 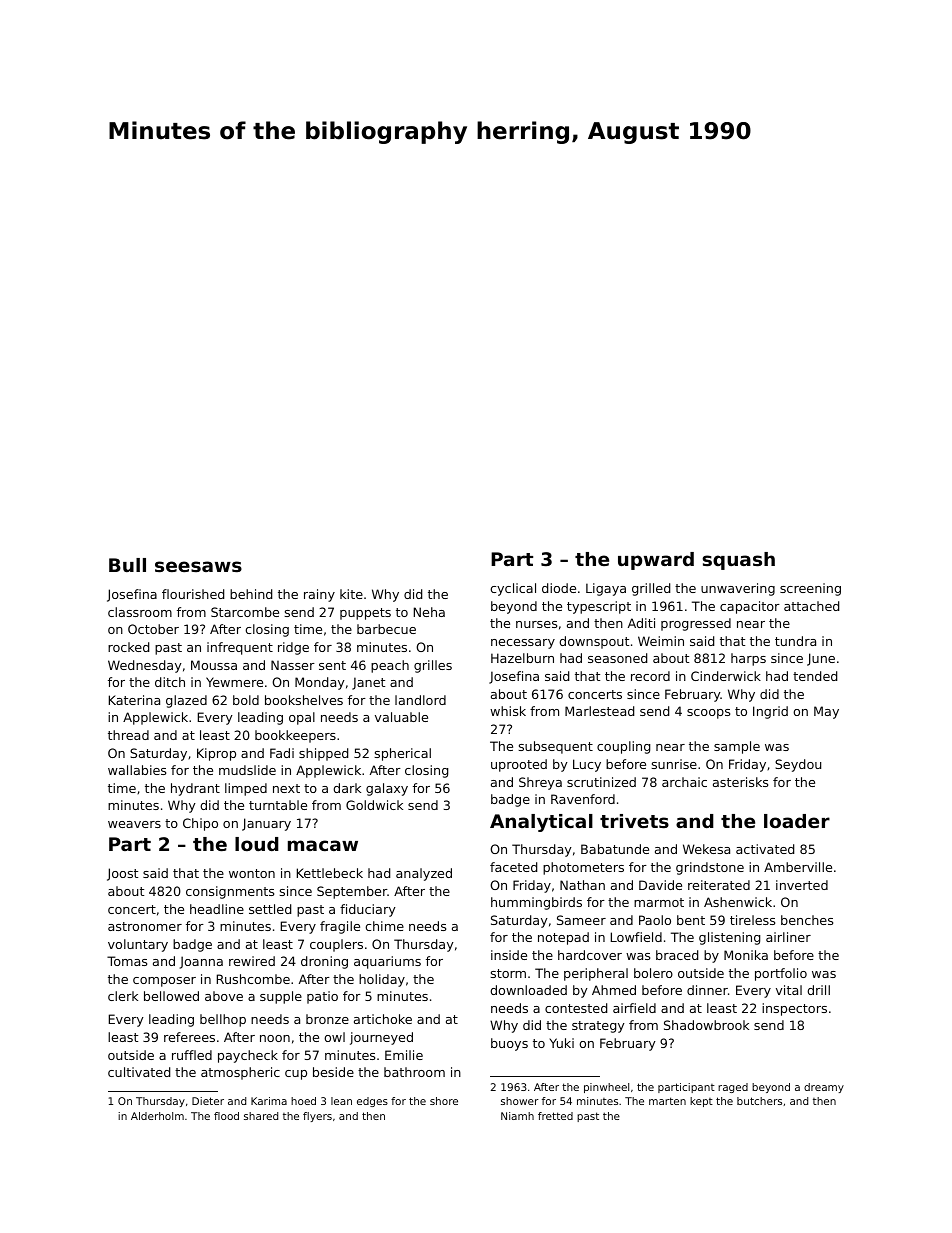 I want to click on squash, so click(x=738, y=561).
